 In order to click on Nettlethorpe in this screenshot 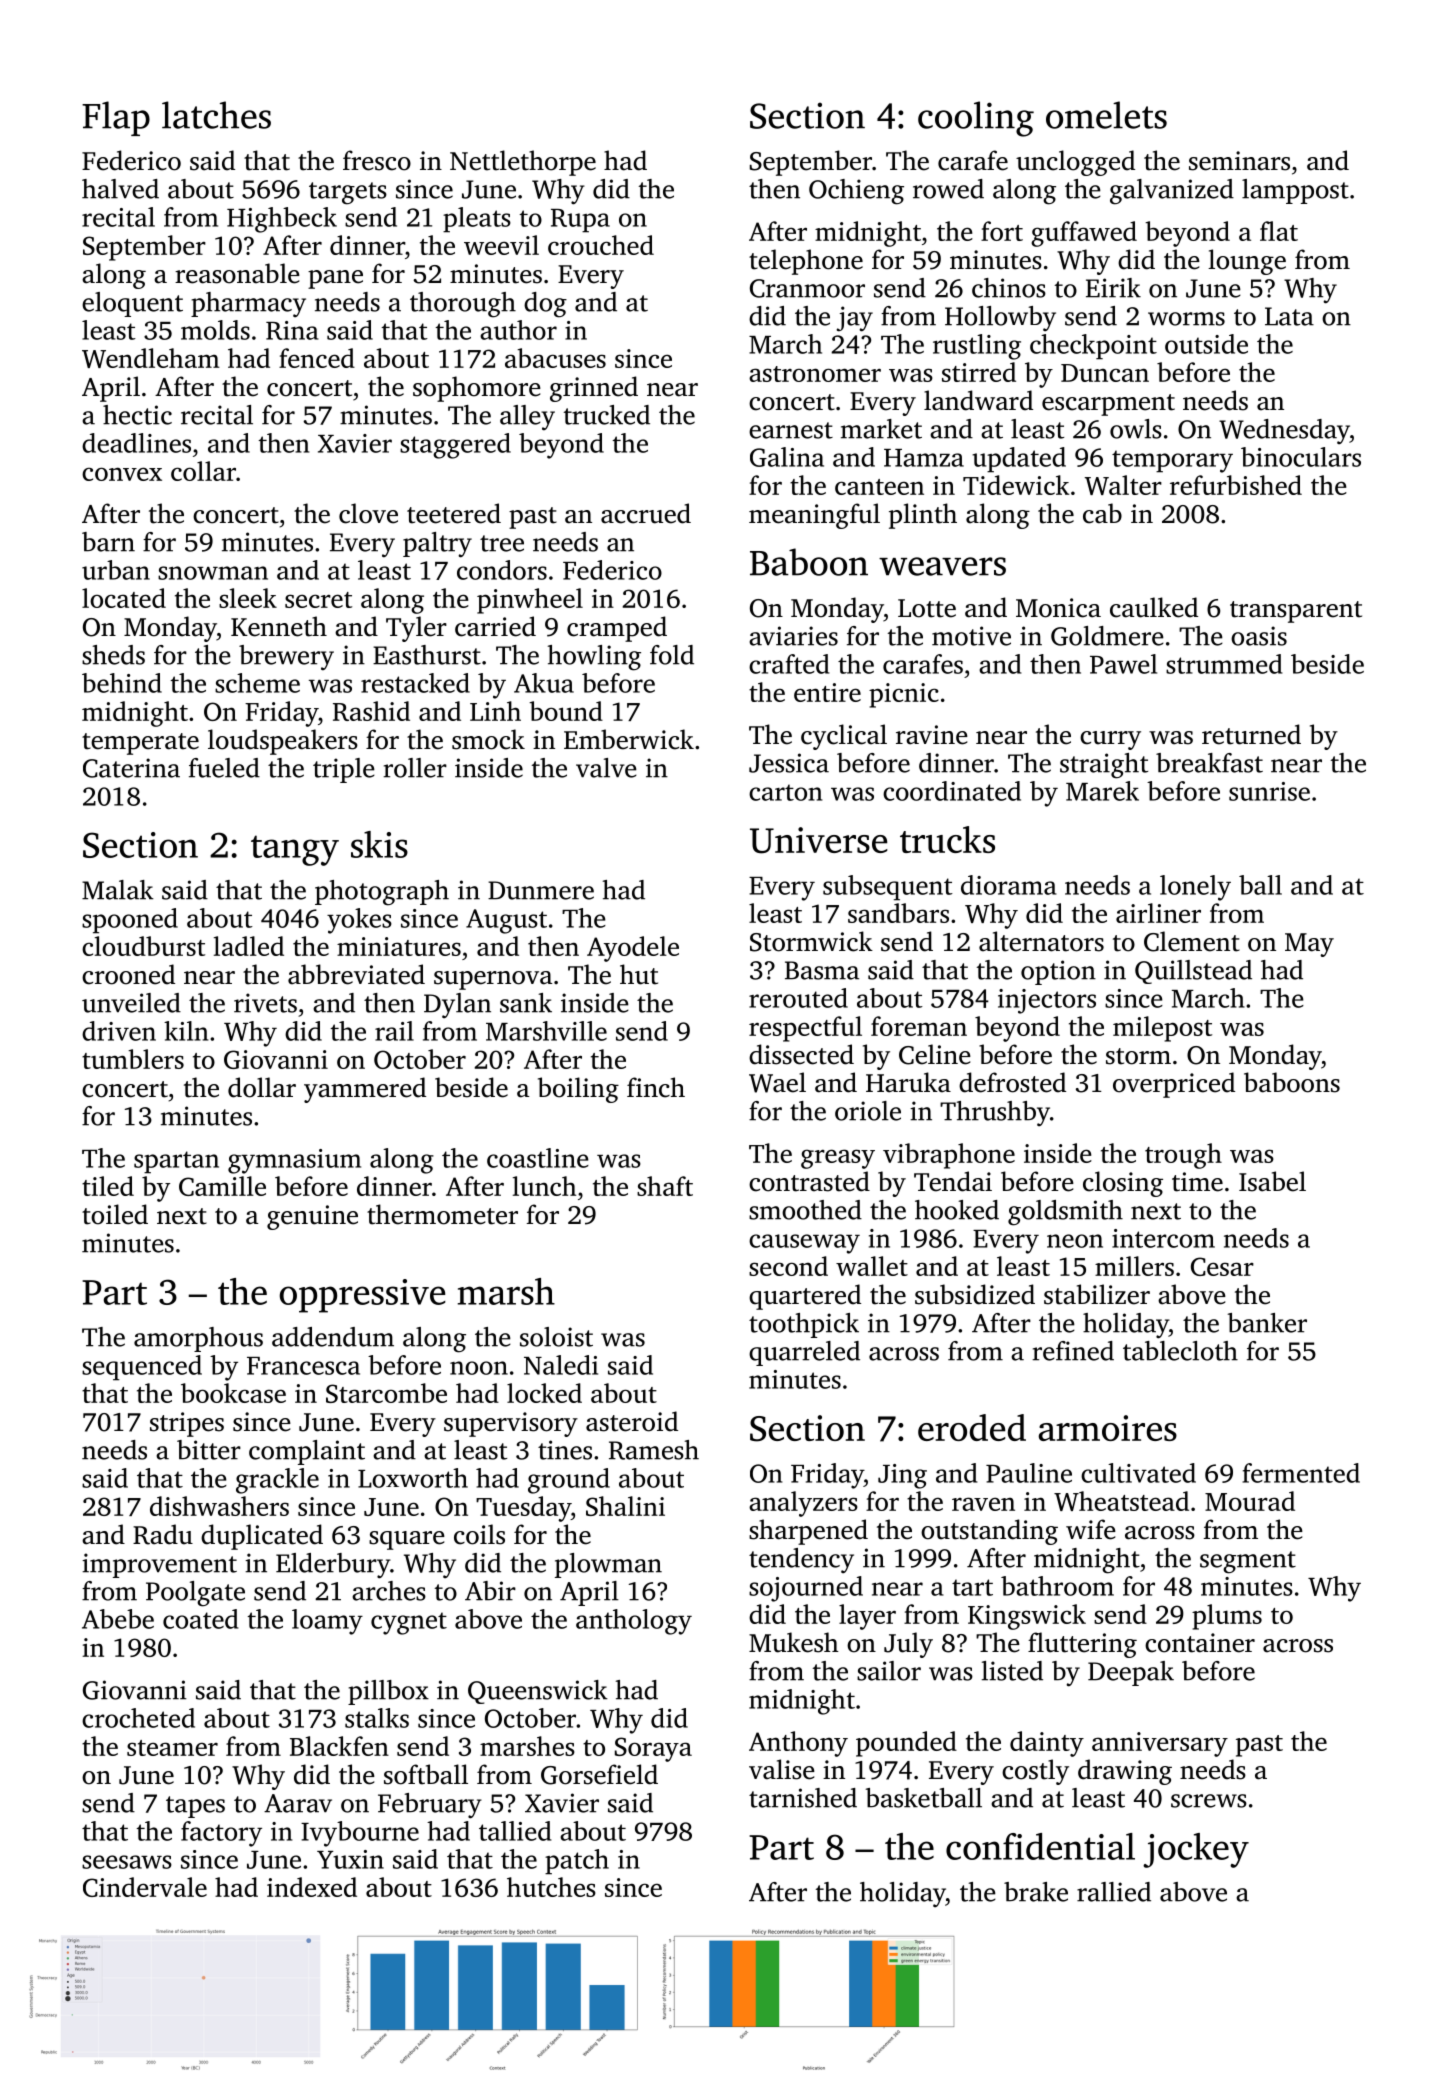, I will do `click(523, 163)`.
